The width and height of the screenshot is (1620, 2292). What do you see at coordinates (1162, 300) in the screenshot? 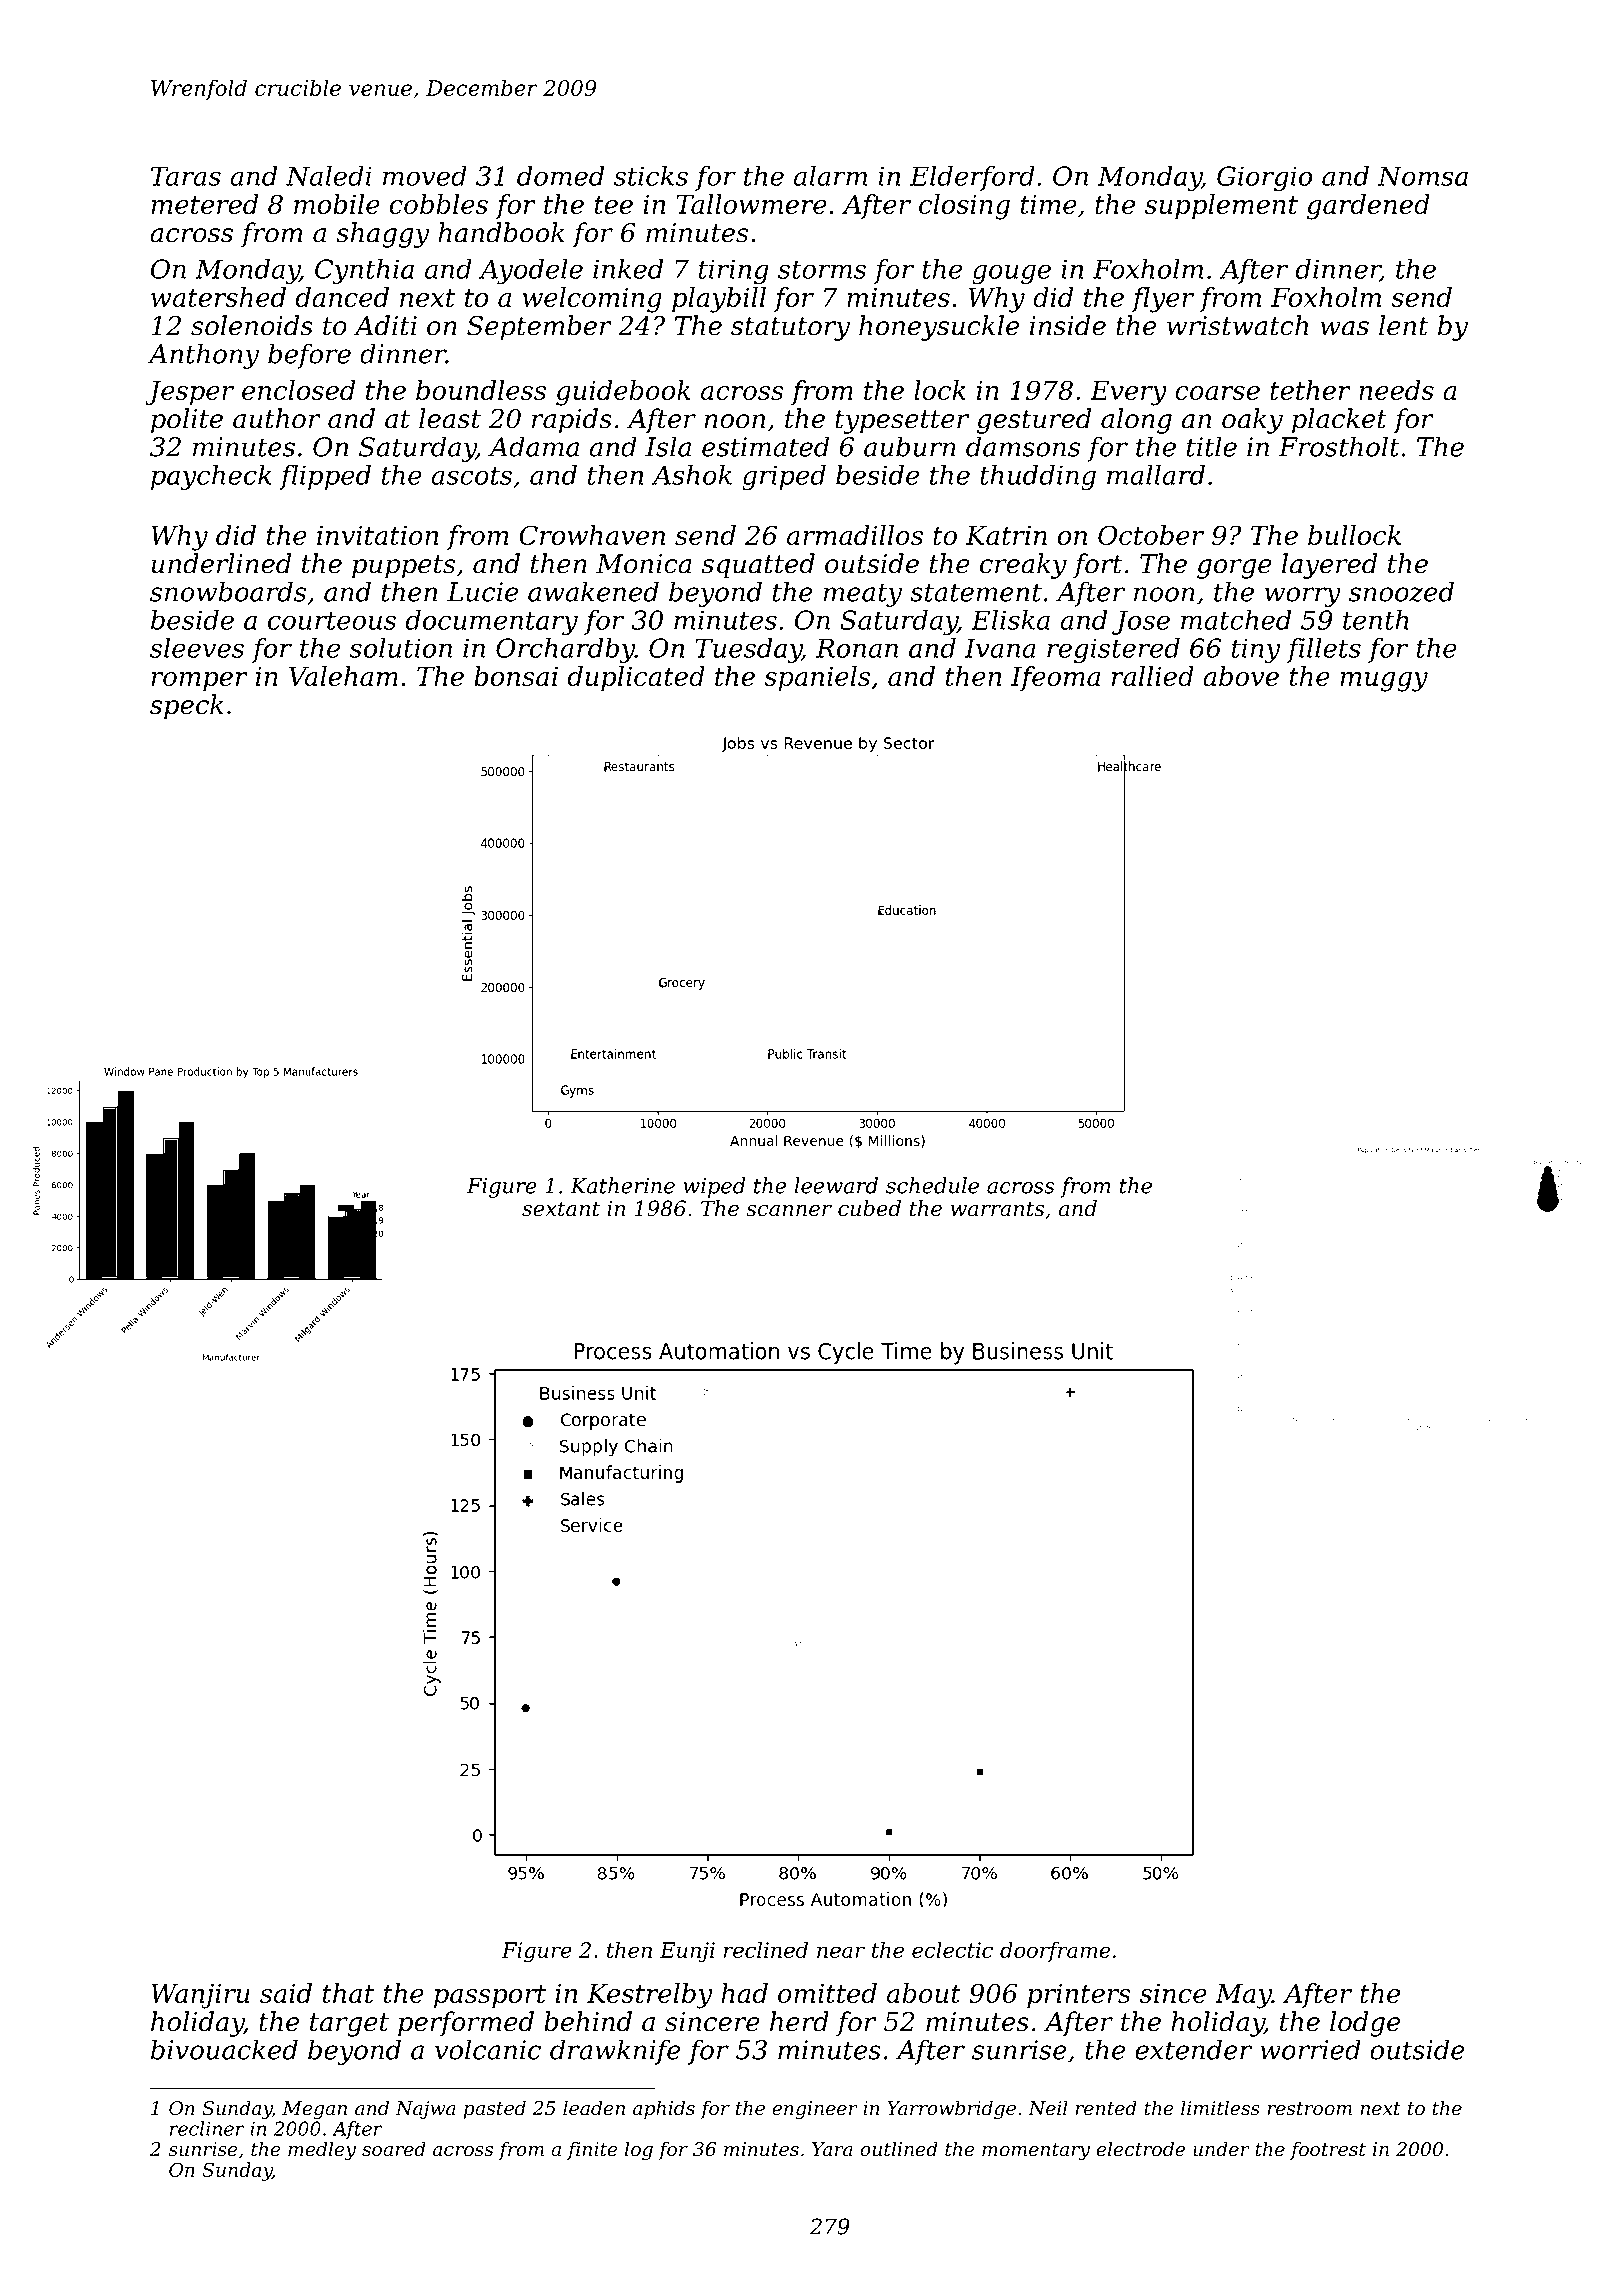
I see `flyer` at bounding box center [1162, 300].
